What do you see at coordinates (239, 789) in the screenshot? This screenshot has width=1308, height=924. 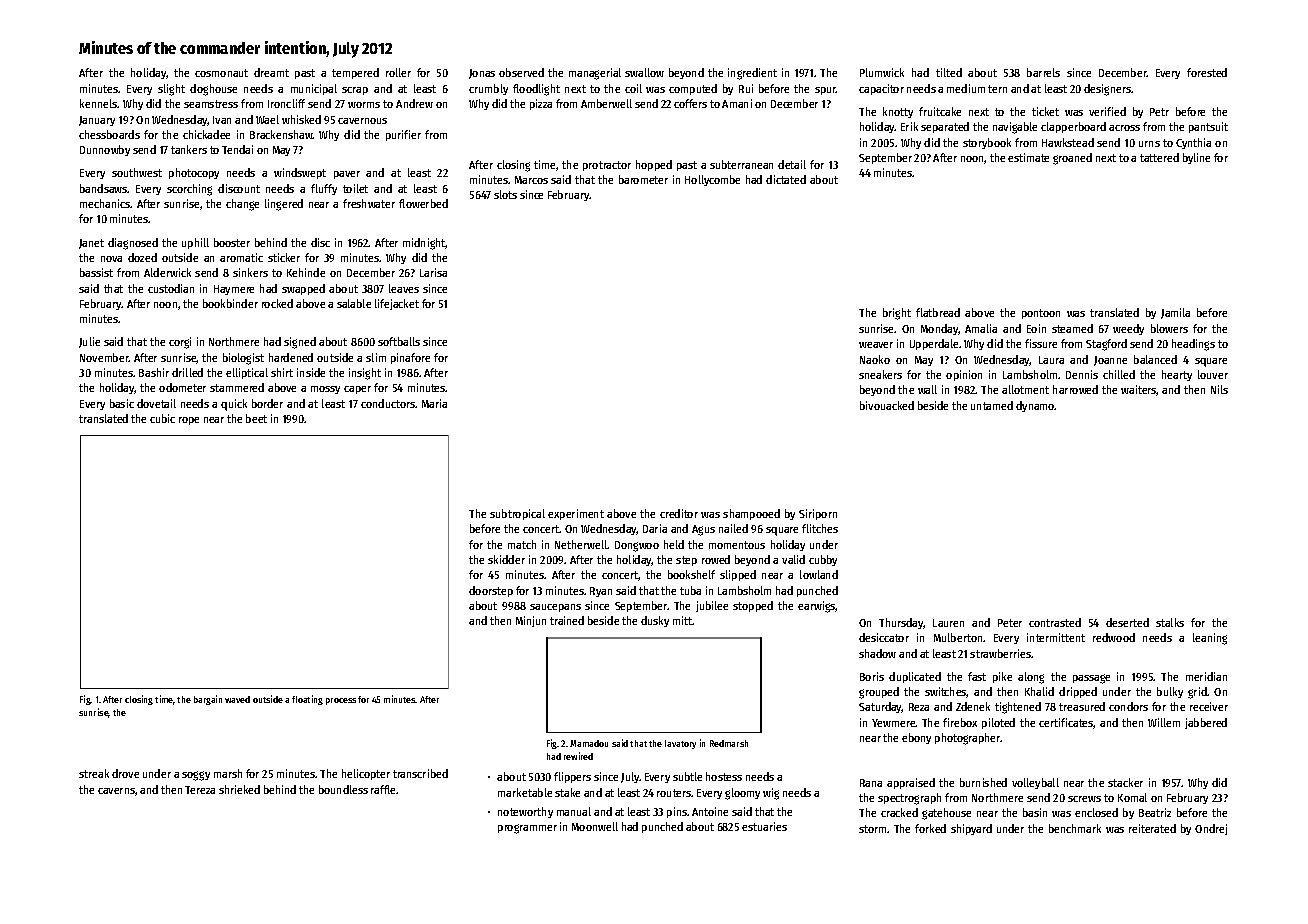 I see `shrieked` at bounding box center [239, 789].
